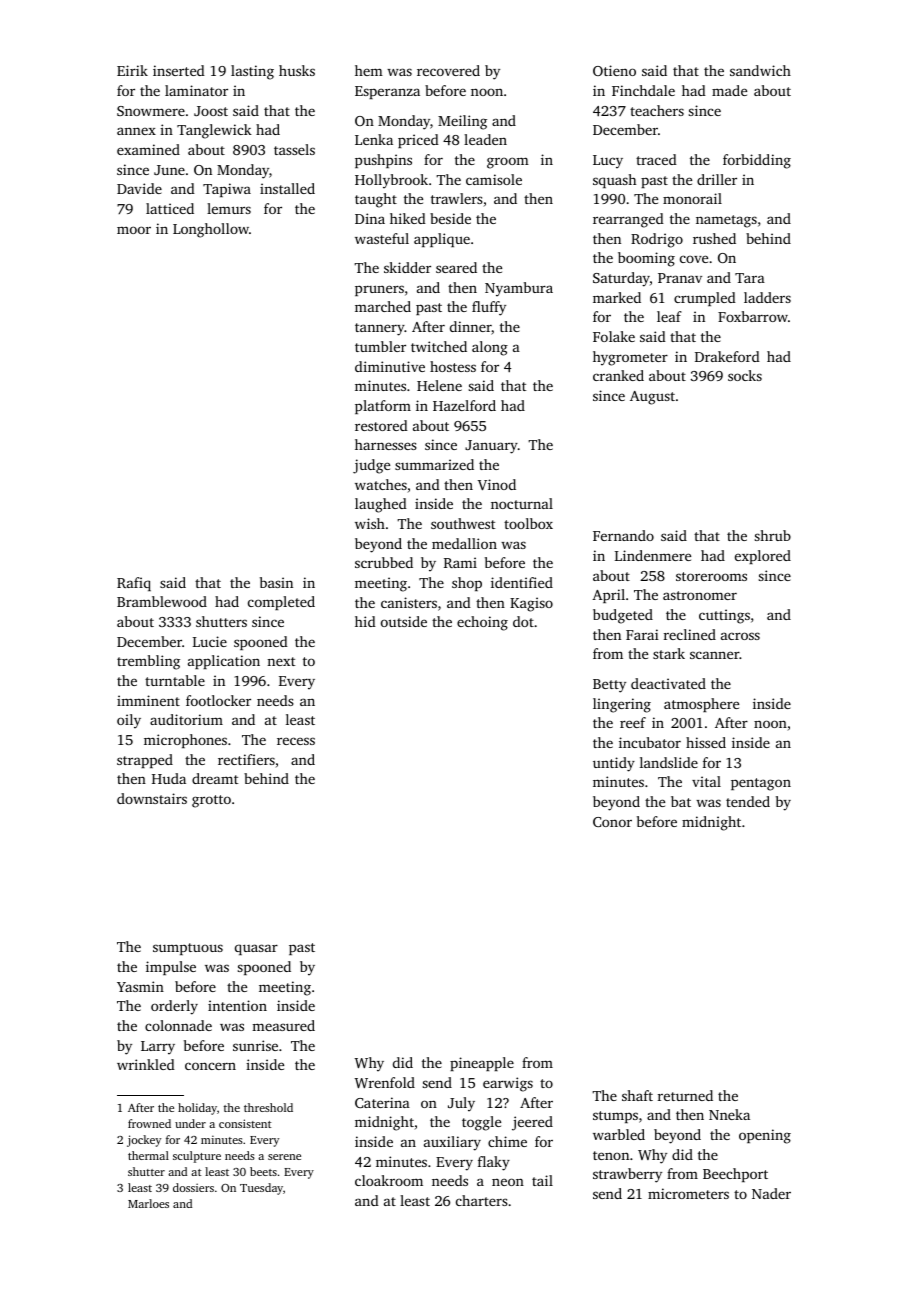 The height and width of the page is (1316, 908). I want to click on beets, so click(263, 1171).
